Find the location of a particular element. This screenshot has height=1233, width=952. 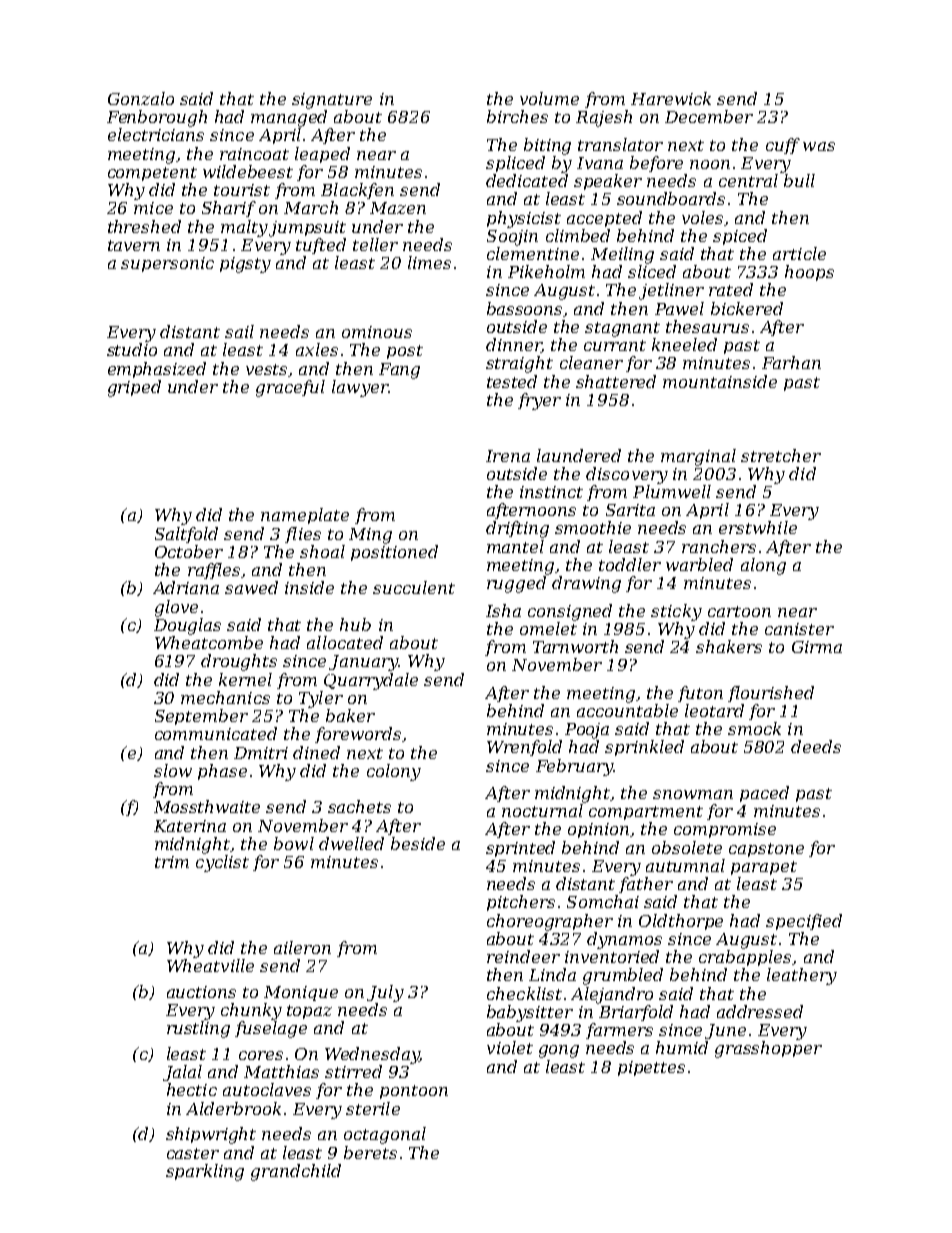

biting is located at coordinates (547, 146).
